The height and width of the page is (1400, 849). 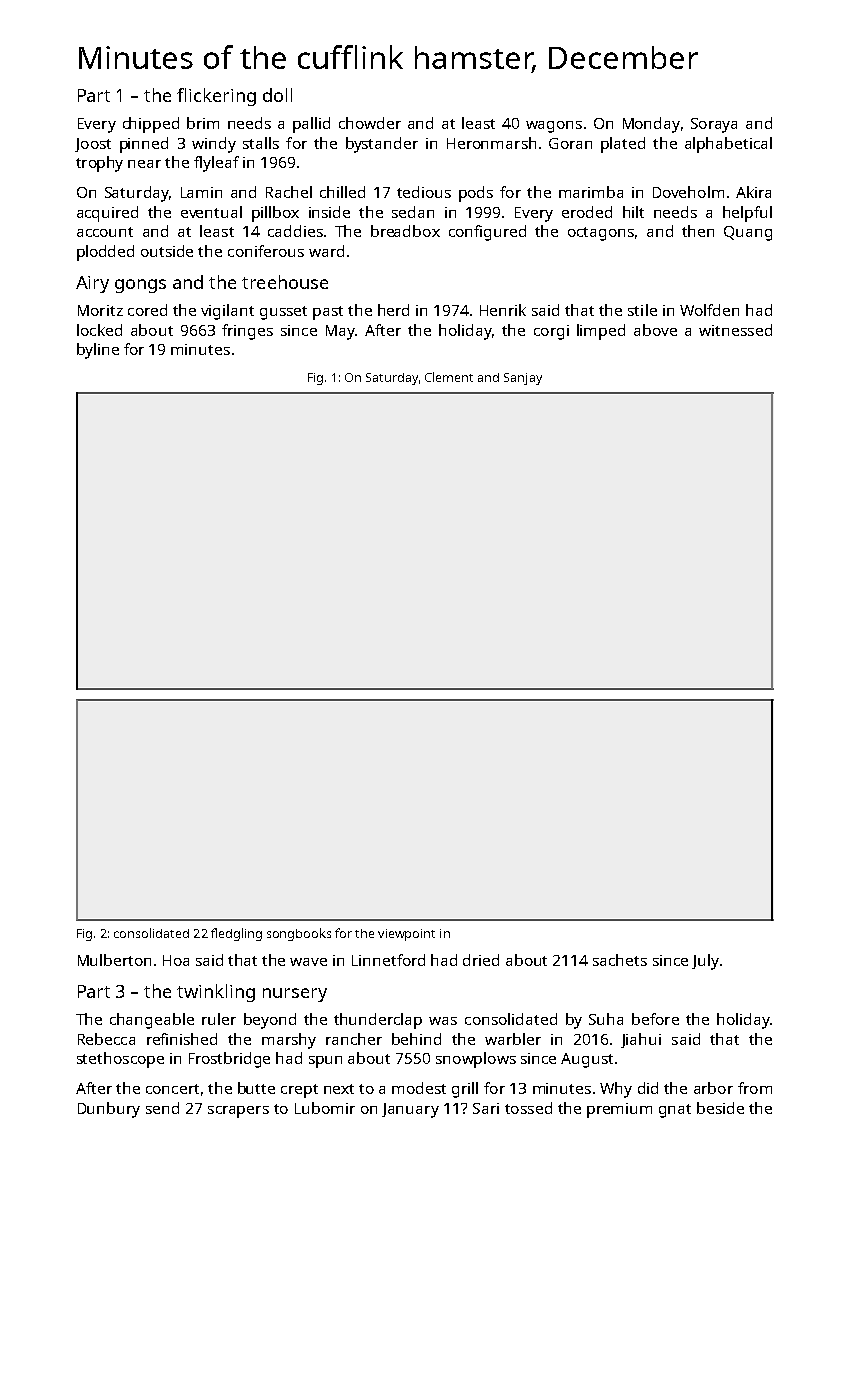 What do you see at coordinates (99, 164) in the page?
I see `trophy` at bounding box center [99, 164].
